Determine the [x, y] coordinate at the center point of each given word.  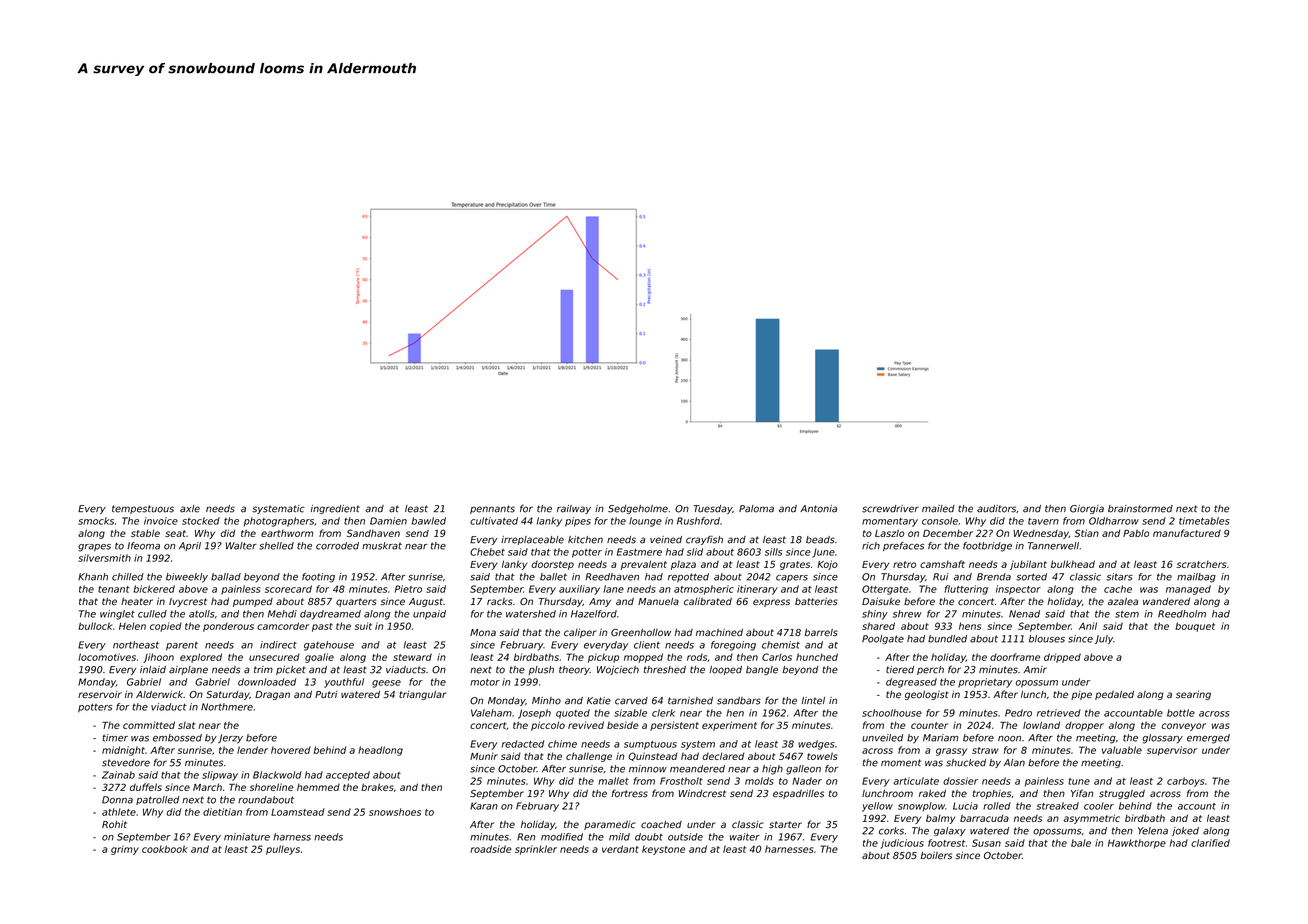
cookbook [165, 849]
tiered [900, 670]
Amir [1035, 669]
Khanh [93, 577]
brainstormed [1140, 509]
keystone [663, 850]
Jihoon [158, 658]
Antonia [818, 509]
